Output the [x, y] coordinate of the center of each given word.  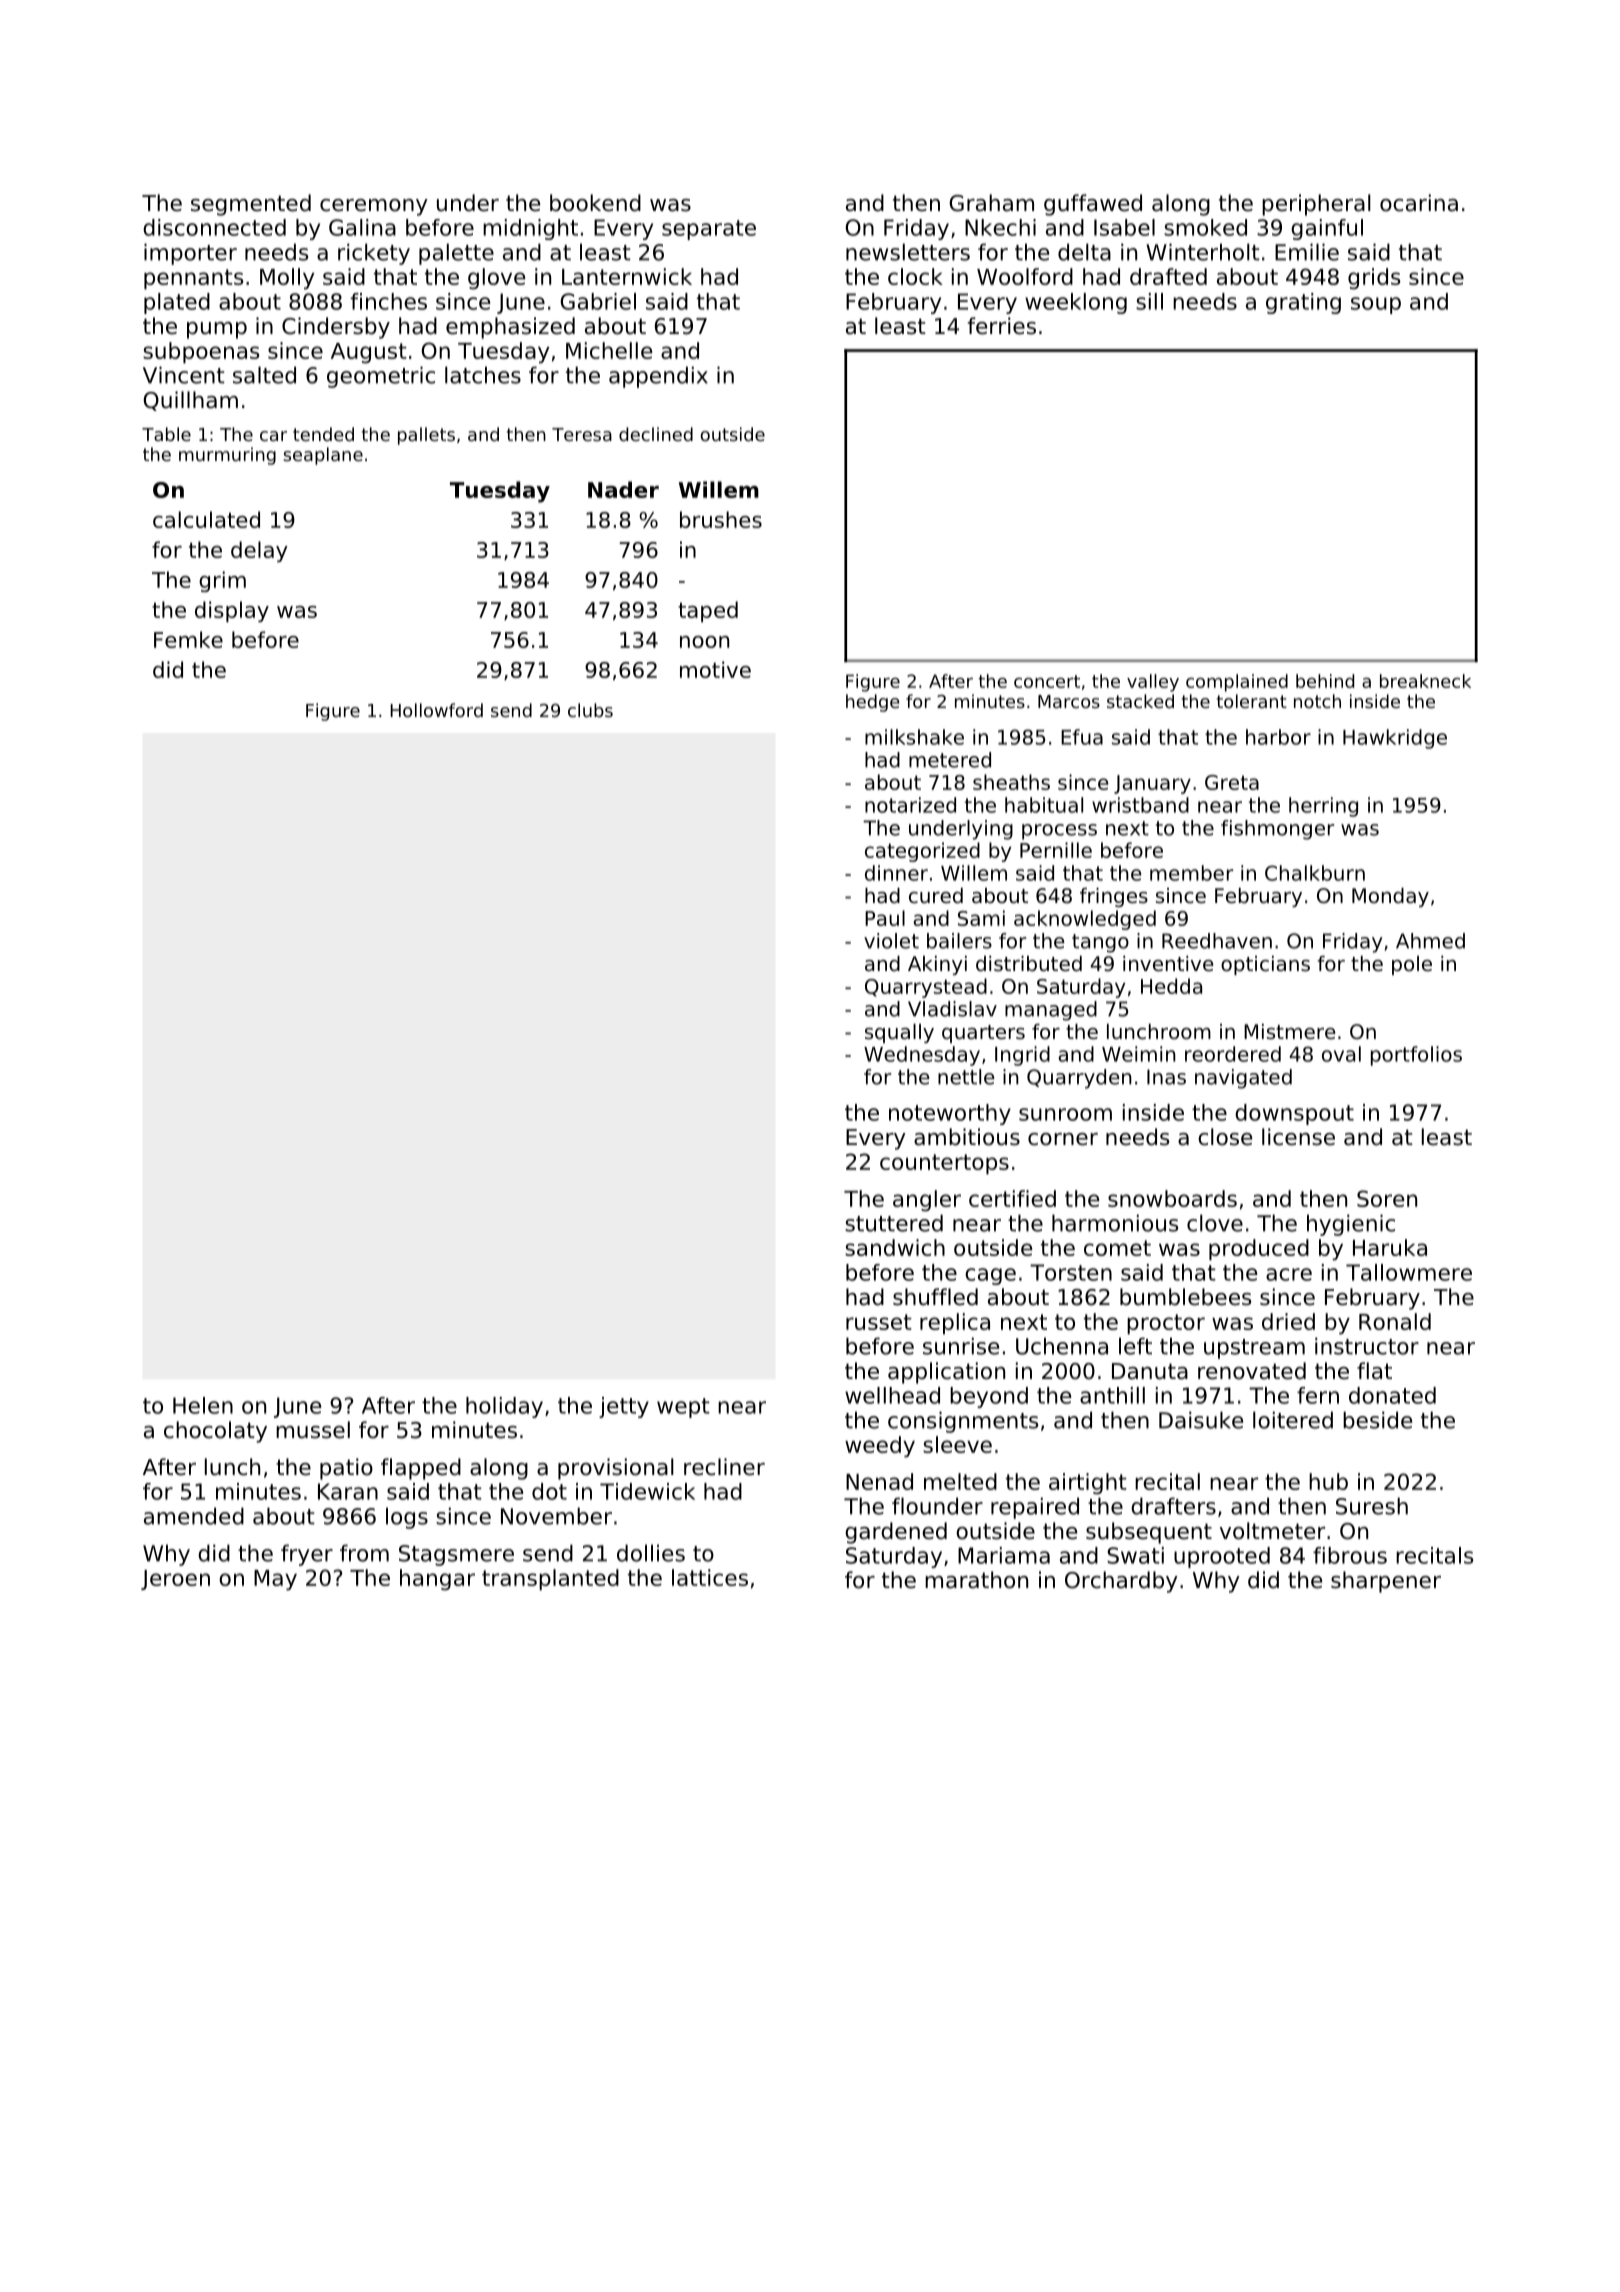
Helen [203, 1405]
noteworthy [950, 1114]
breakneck [1425, 681]
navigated [1243, 1079]
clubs [590, 710]
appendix [658, 377]
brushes [721, 519]
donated [1392, 1395]
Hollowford [436, 710]
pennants [193, 279]
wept [683, 1408]
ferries [1002, 326]
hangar [437, 1580]
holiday [504, 1407]
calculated [206, 519]
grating [1303, 303]
